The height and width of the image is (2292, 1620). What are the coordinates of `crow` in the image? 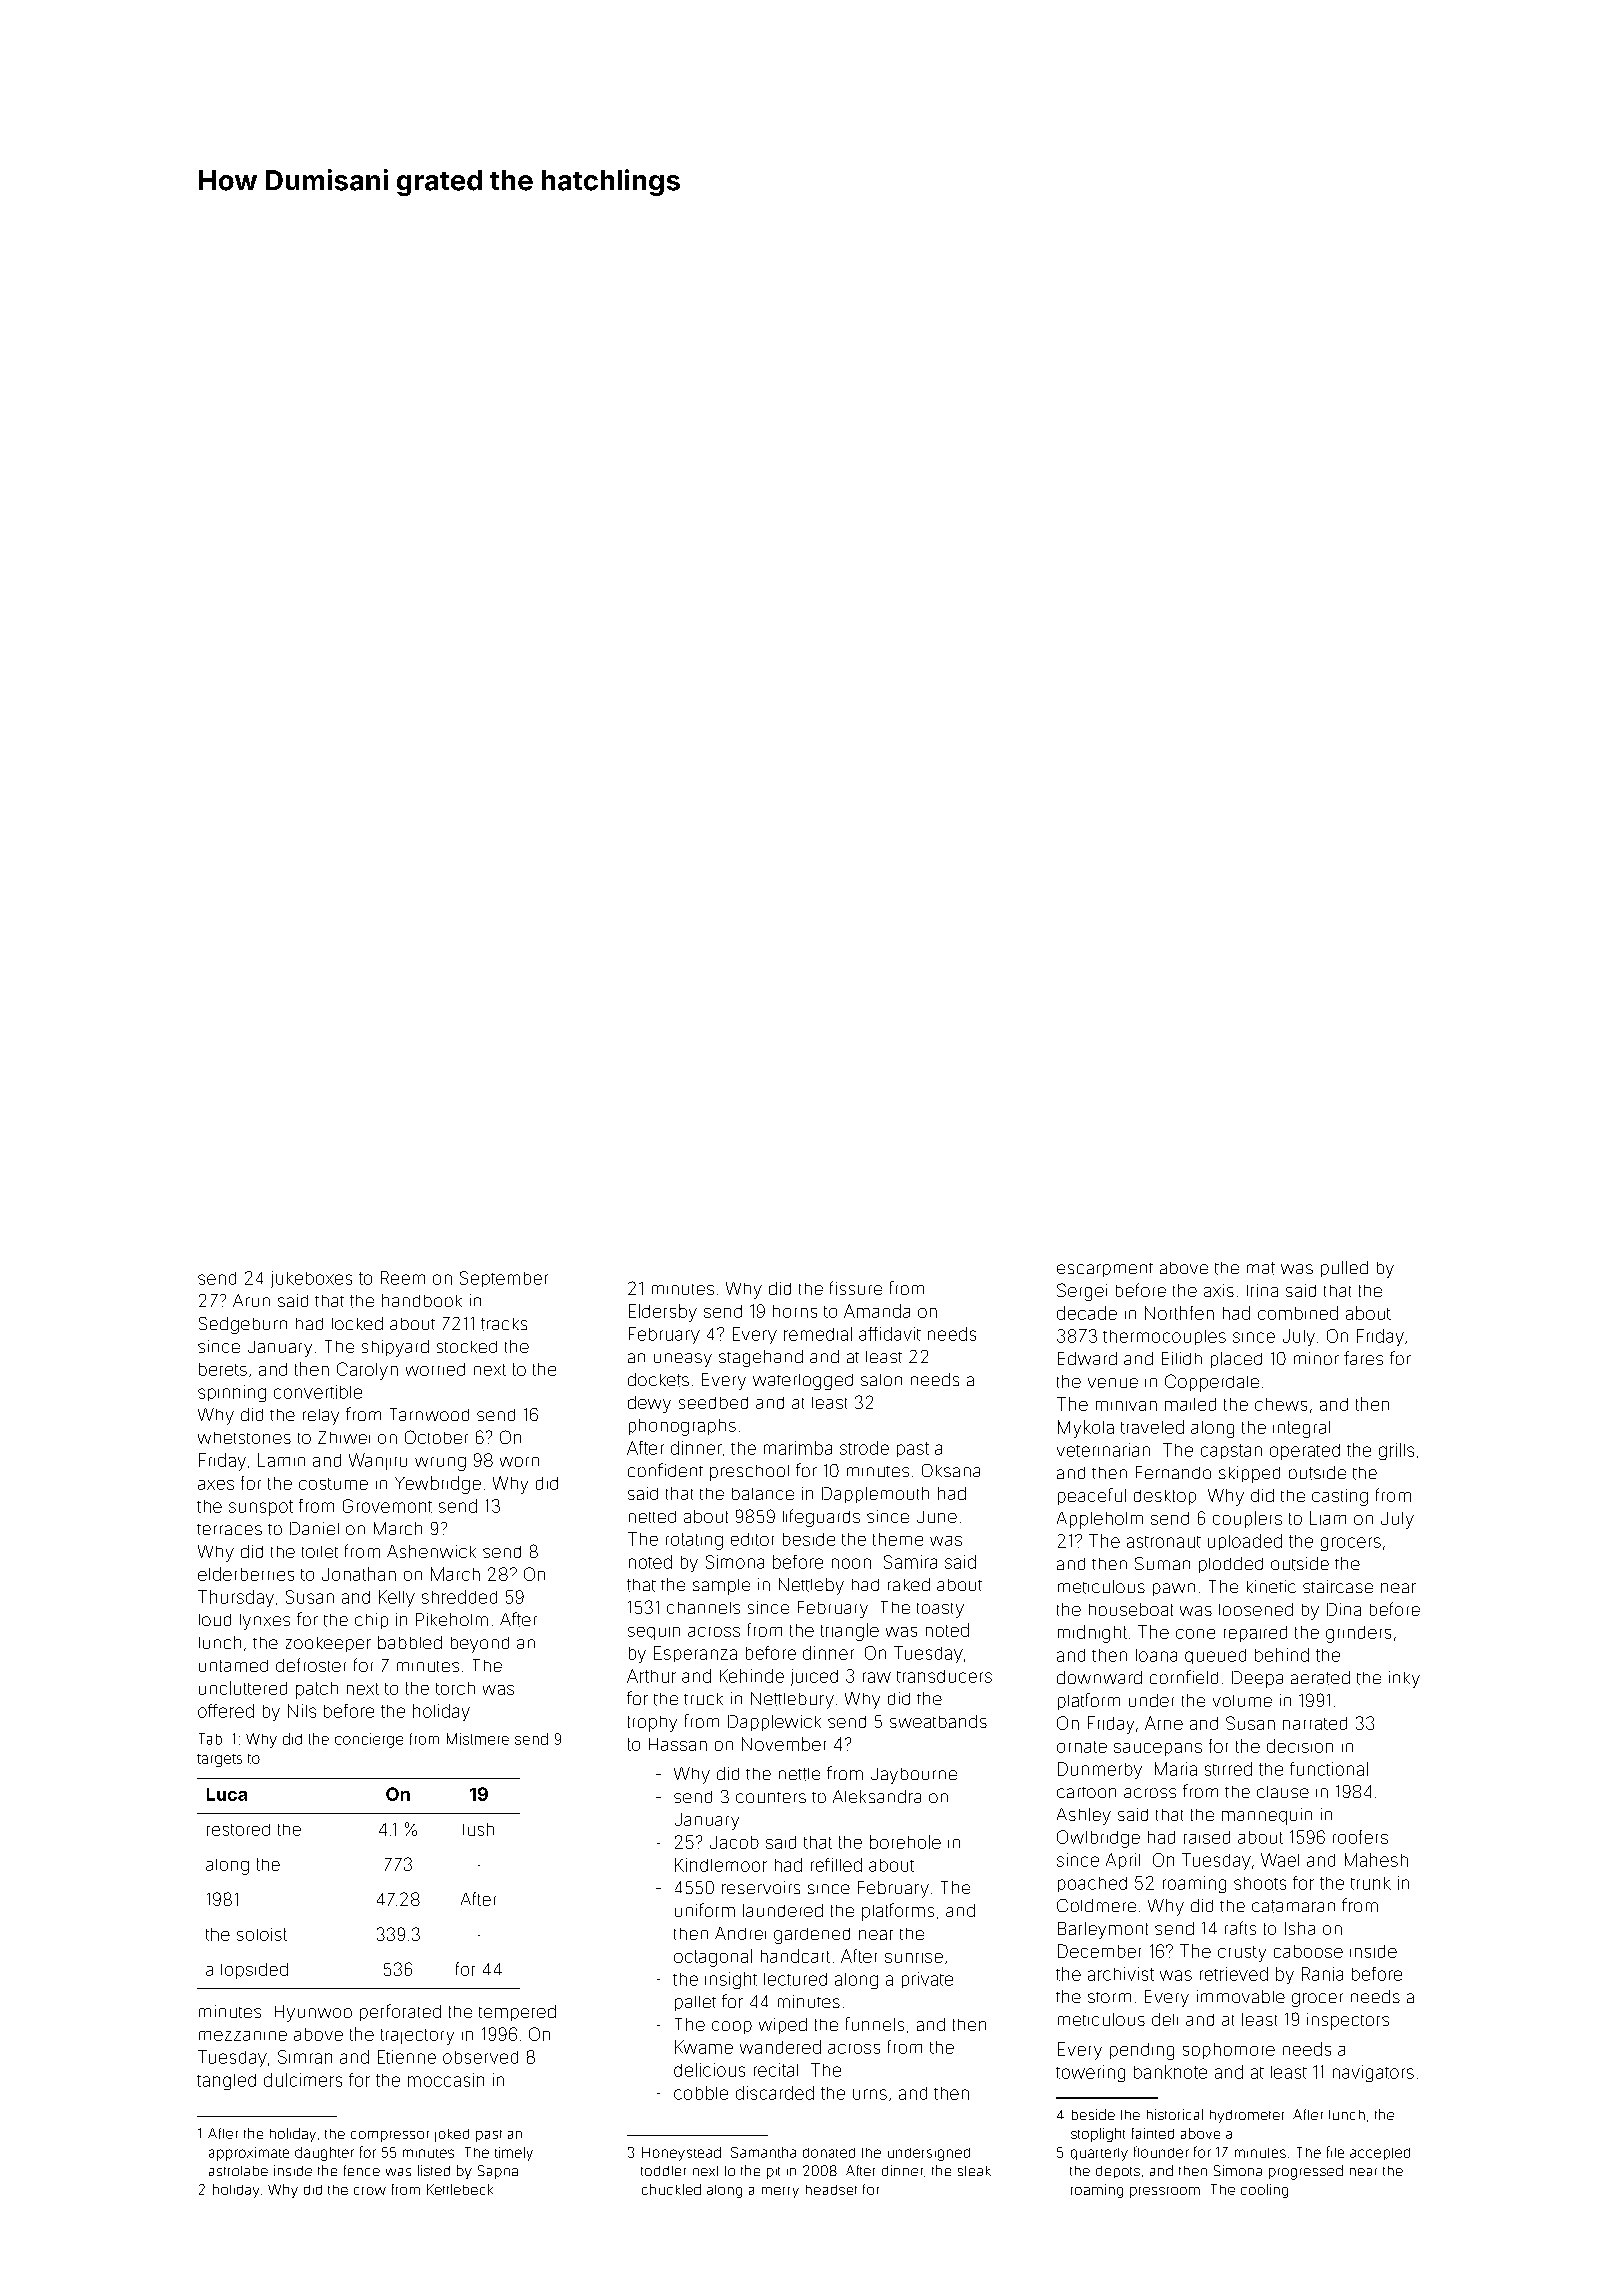 It's located at (370, 2191).
